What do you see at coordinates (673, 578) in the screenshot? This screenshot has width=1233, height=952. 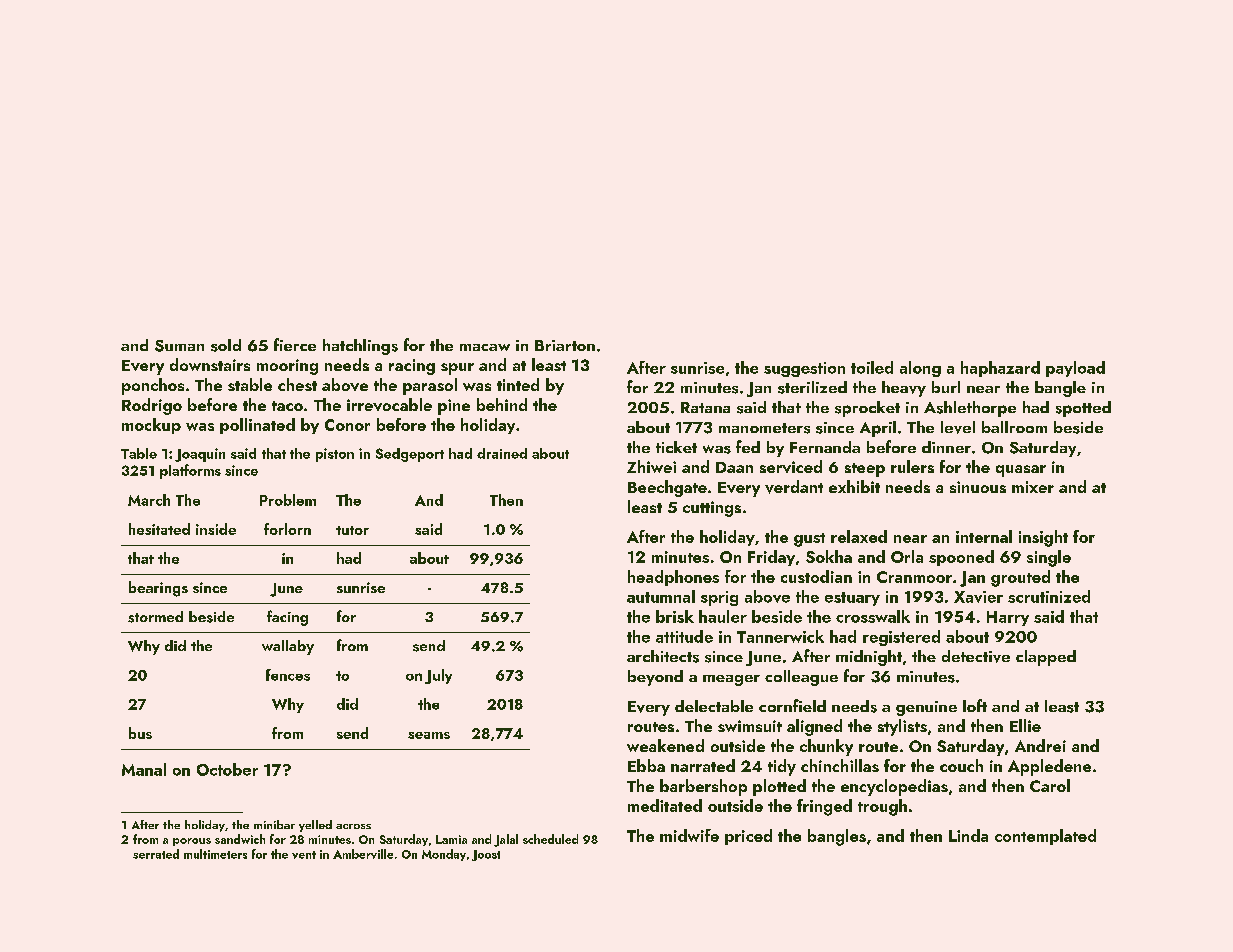 I see `headphones` at bounding box center [673, 578].
